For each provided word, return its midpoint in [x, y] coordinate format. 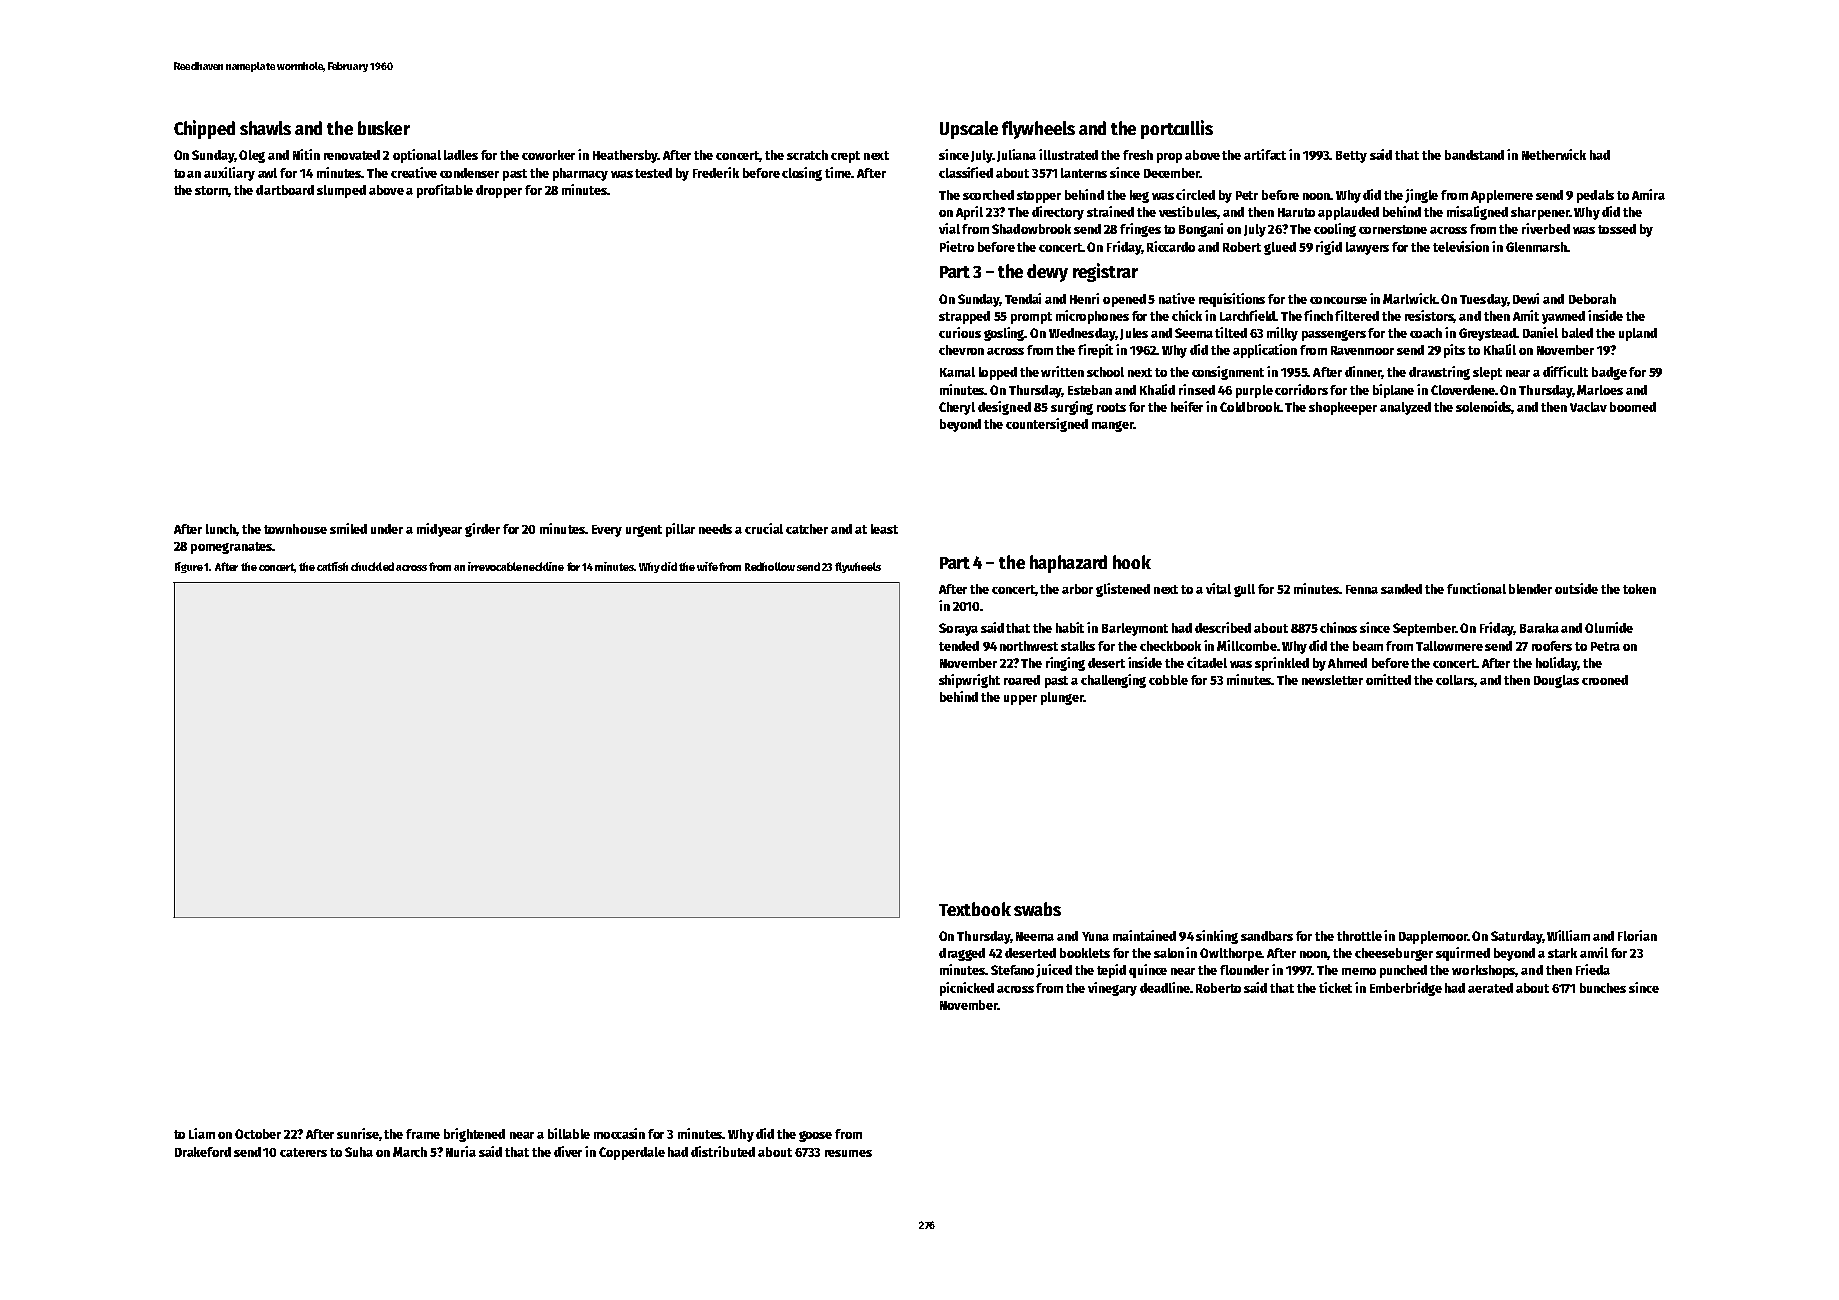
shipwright [969, 681]
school [1105, 372]
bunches [1603, 988]
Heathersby [625, 156]
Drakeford [203, 1152]
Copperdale [632, 1153]
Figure [189, 567]
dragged [962, 954]
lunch [221, 529]
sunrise [358, 1133]
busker [384, 128]
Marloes [1600, 390]
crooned [1605, 680]
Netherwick [1554, 154]
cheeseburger [1394, 954]
